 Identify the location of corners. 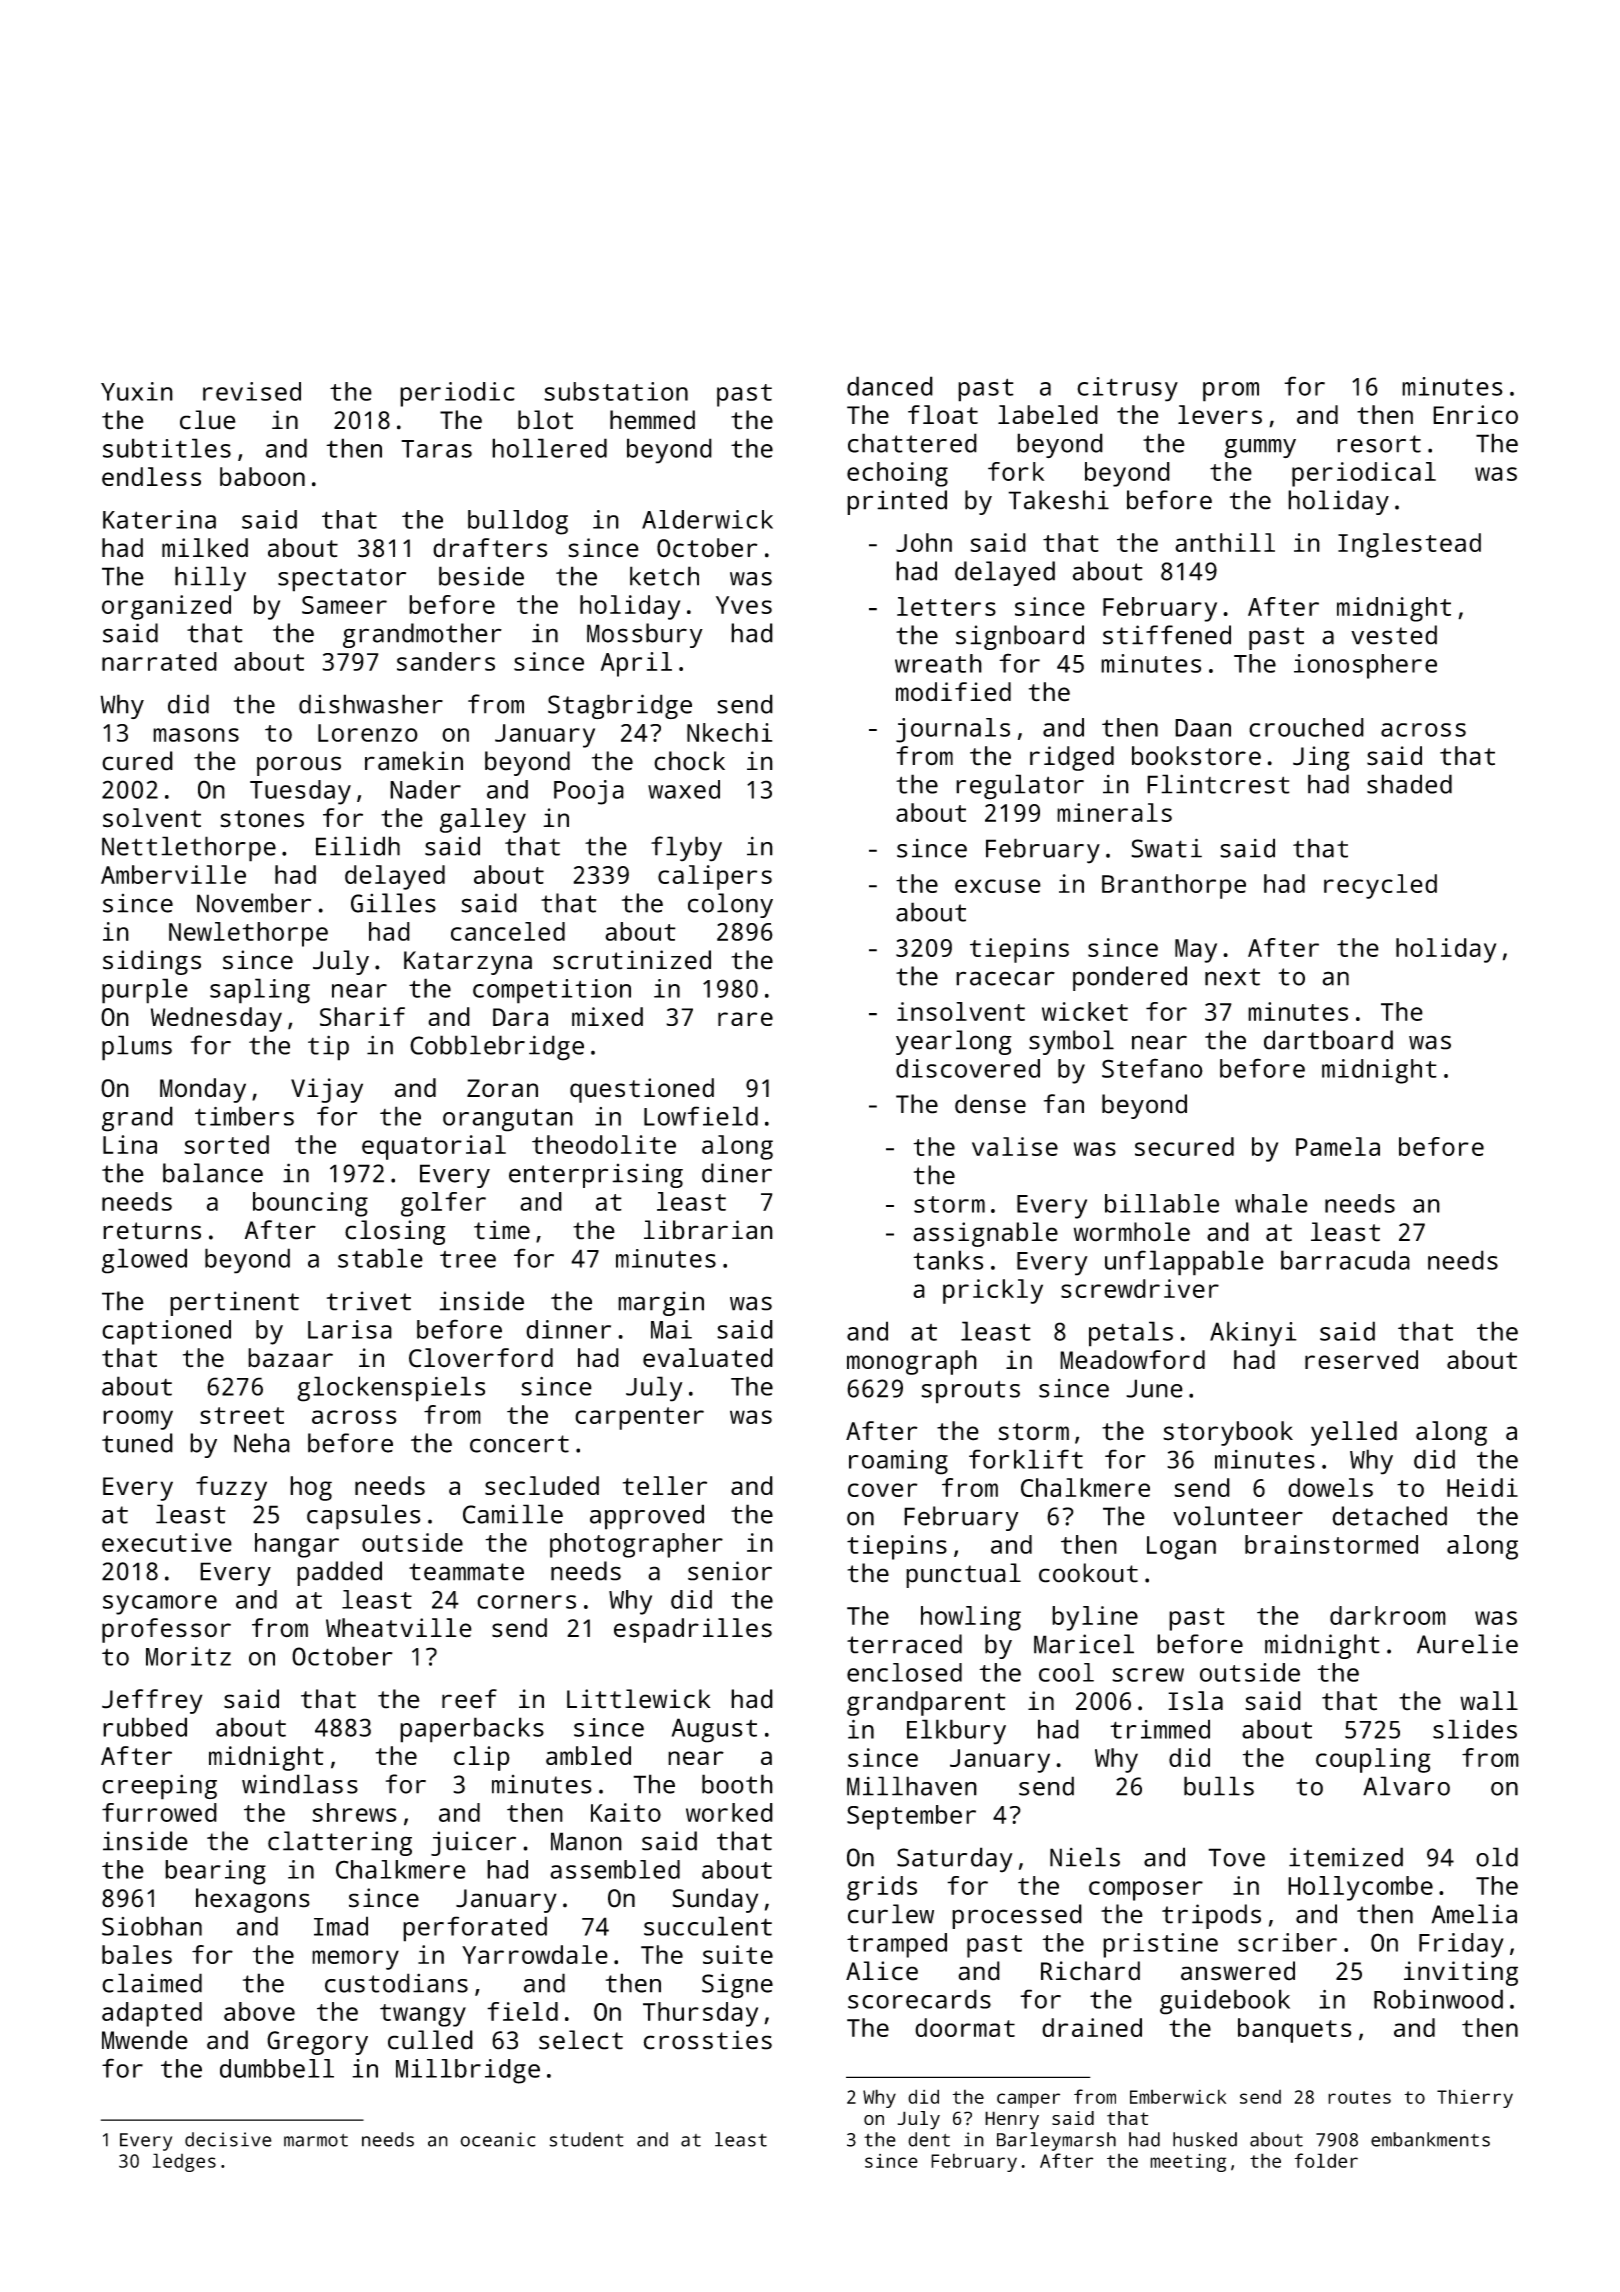
(526, 1602).
